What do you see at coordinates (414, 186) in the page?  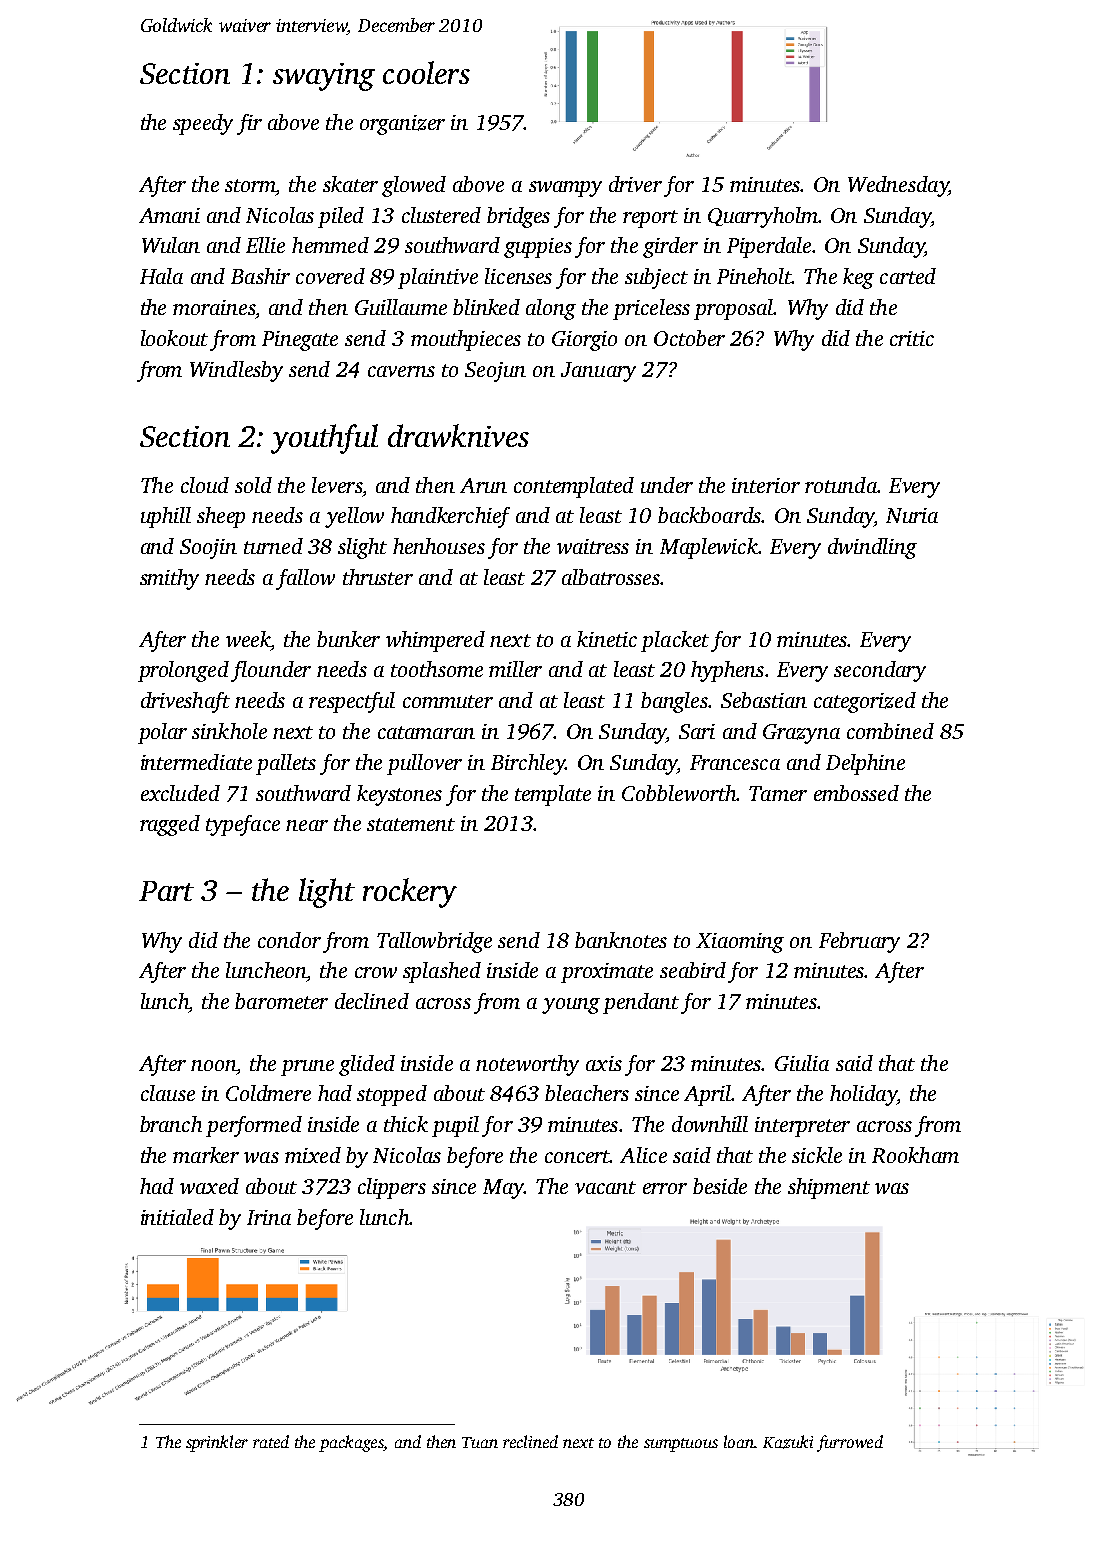 I see `glowed` at bounding box center [414, 186].
